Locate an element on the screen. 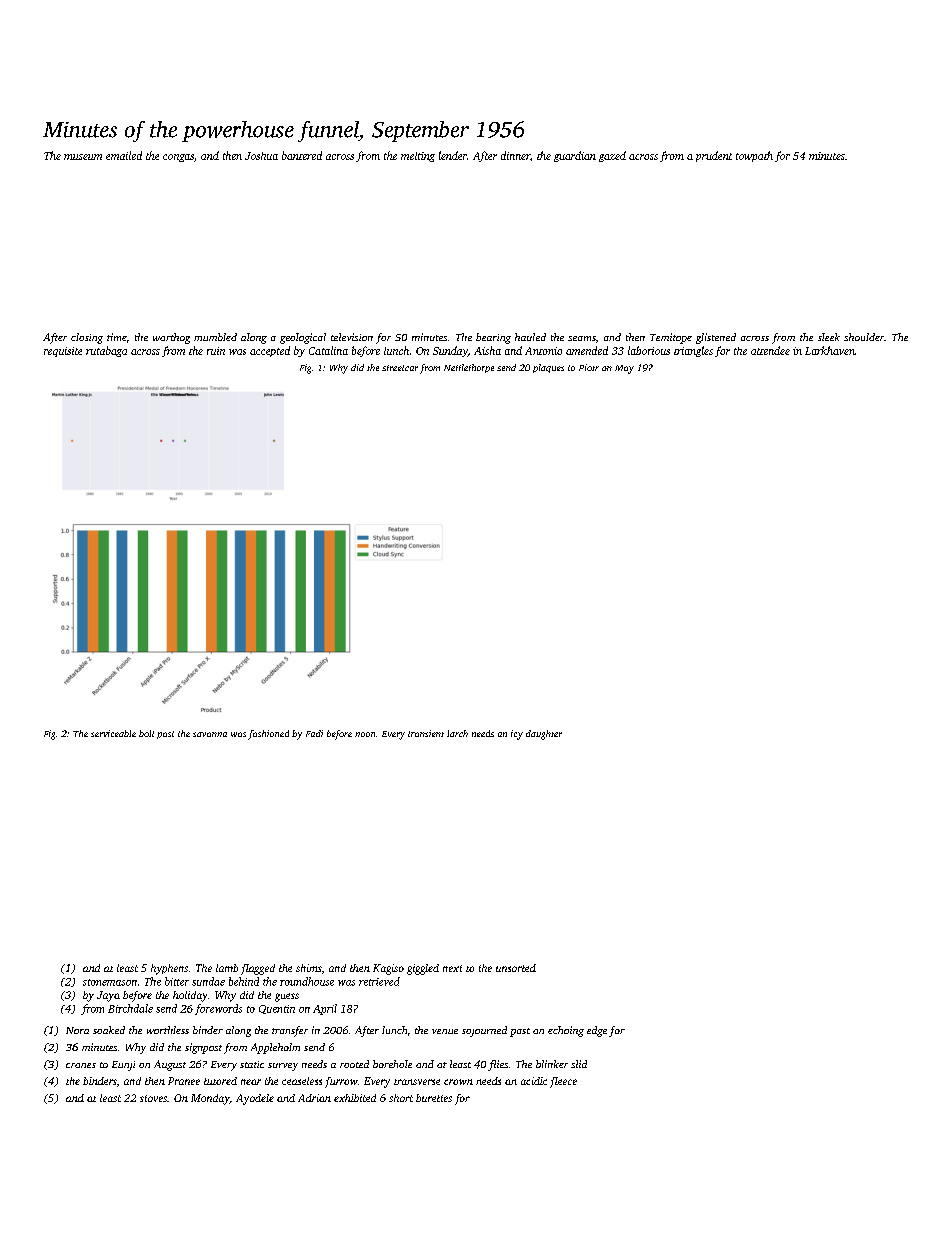 The image size is (952, 1233). sojourned is located at coordinates (484, 1031).
